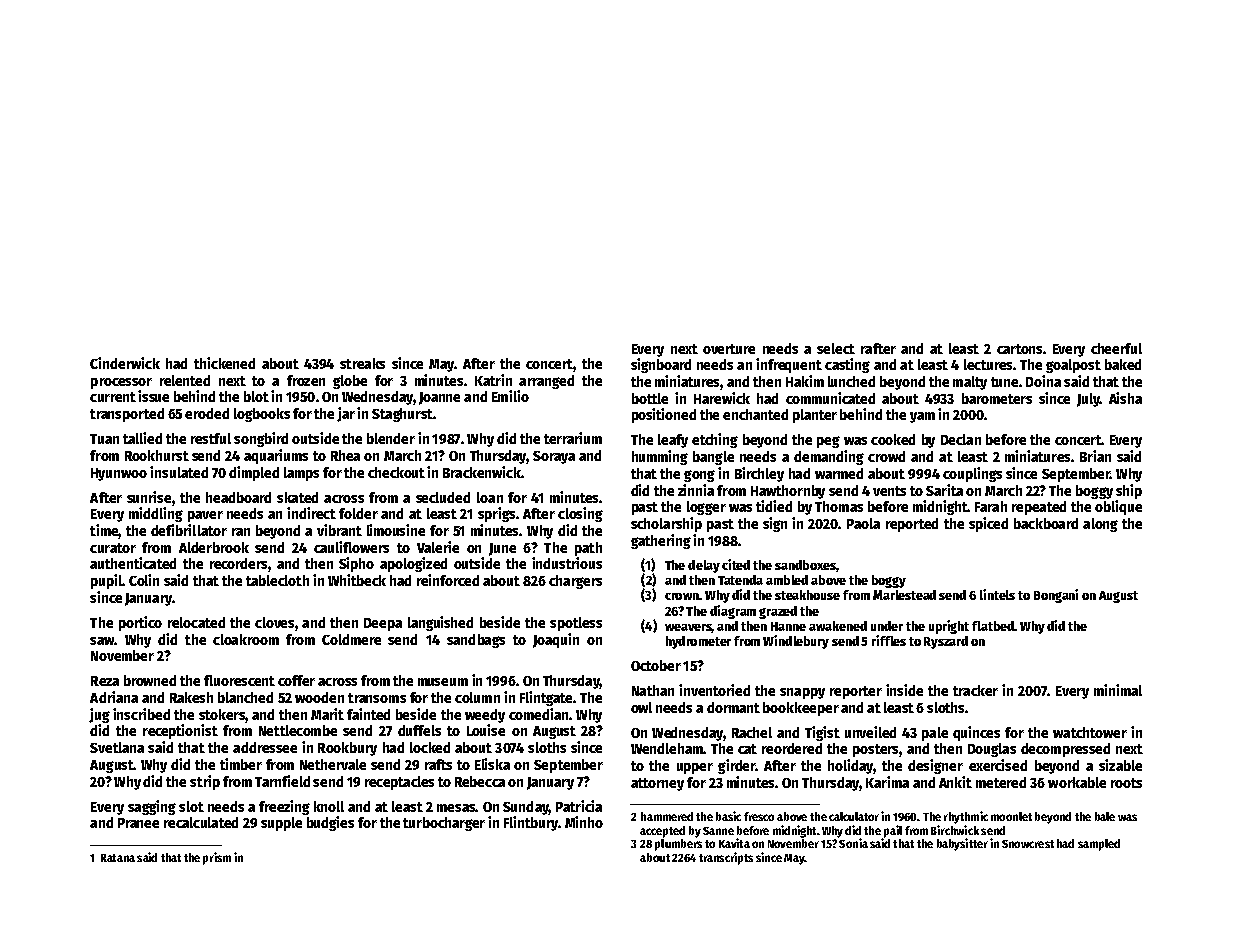 The height and width of the screenshot is (952, 1233). What do you see at coordinates (699, 476) in the screenshot?
I see `gong` at bounding box center [699, 476].
